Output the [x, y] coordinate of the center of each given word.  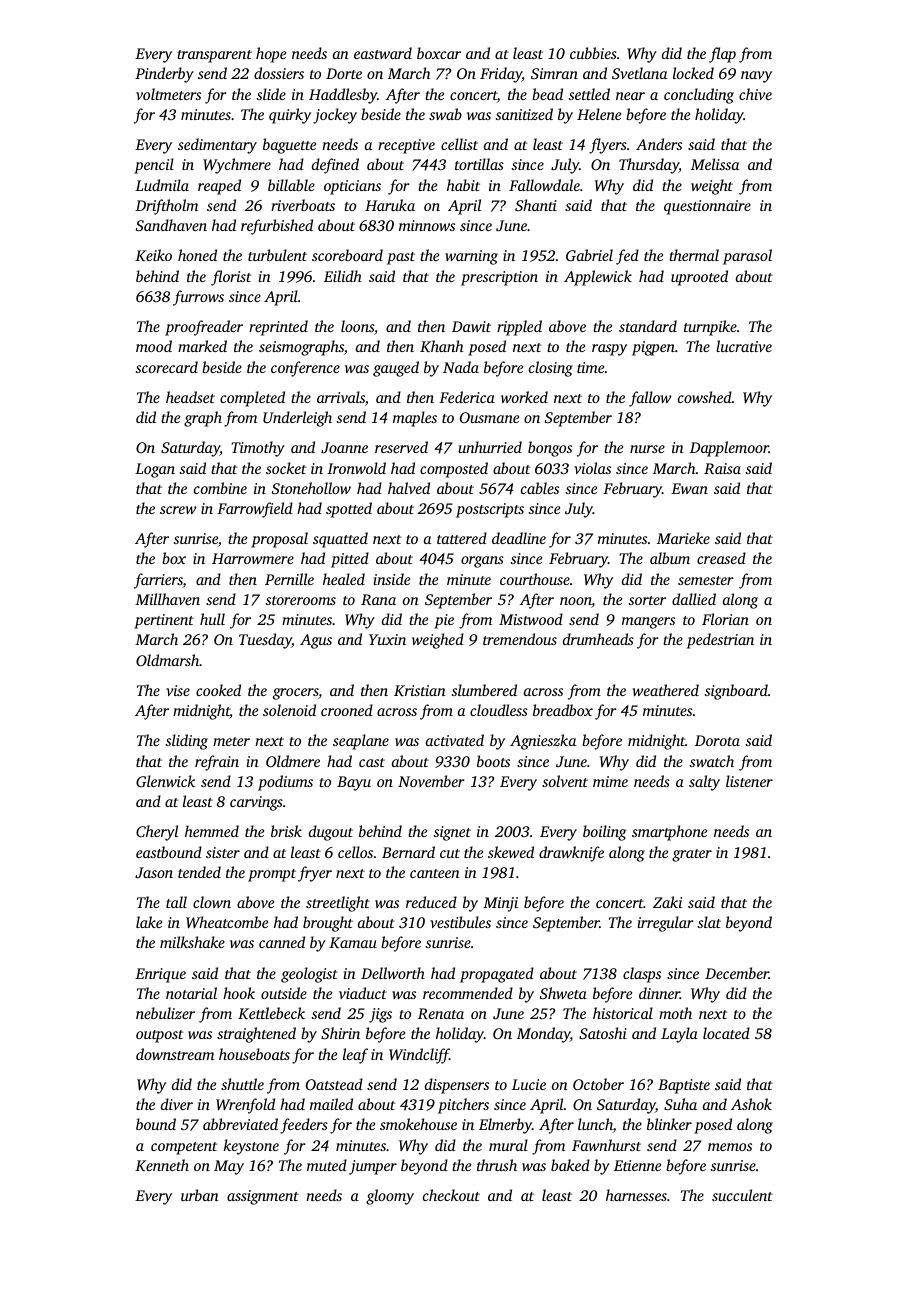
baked [570, 1165]
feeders [304, 1126]
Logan [155, 470]
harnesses [636, 1195]
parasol [747, 257]
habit [463, 185]
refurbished [277, 227]
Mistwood [531, 619]
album [670, 558]
